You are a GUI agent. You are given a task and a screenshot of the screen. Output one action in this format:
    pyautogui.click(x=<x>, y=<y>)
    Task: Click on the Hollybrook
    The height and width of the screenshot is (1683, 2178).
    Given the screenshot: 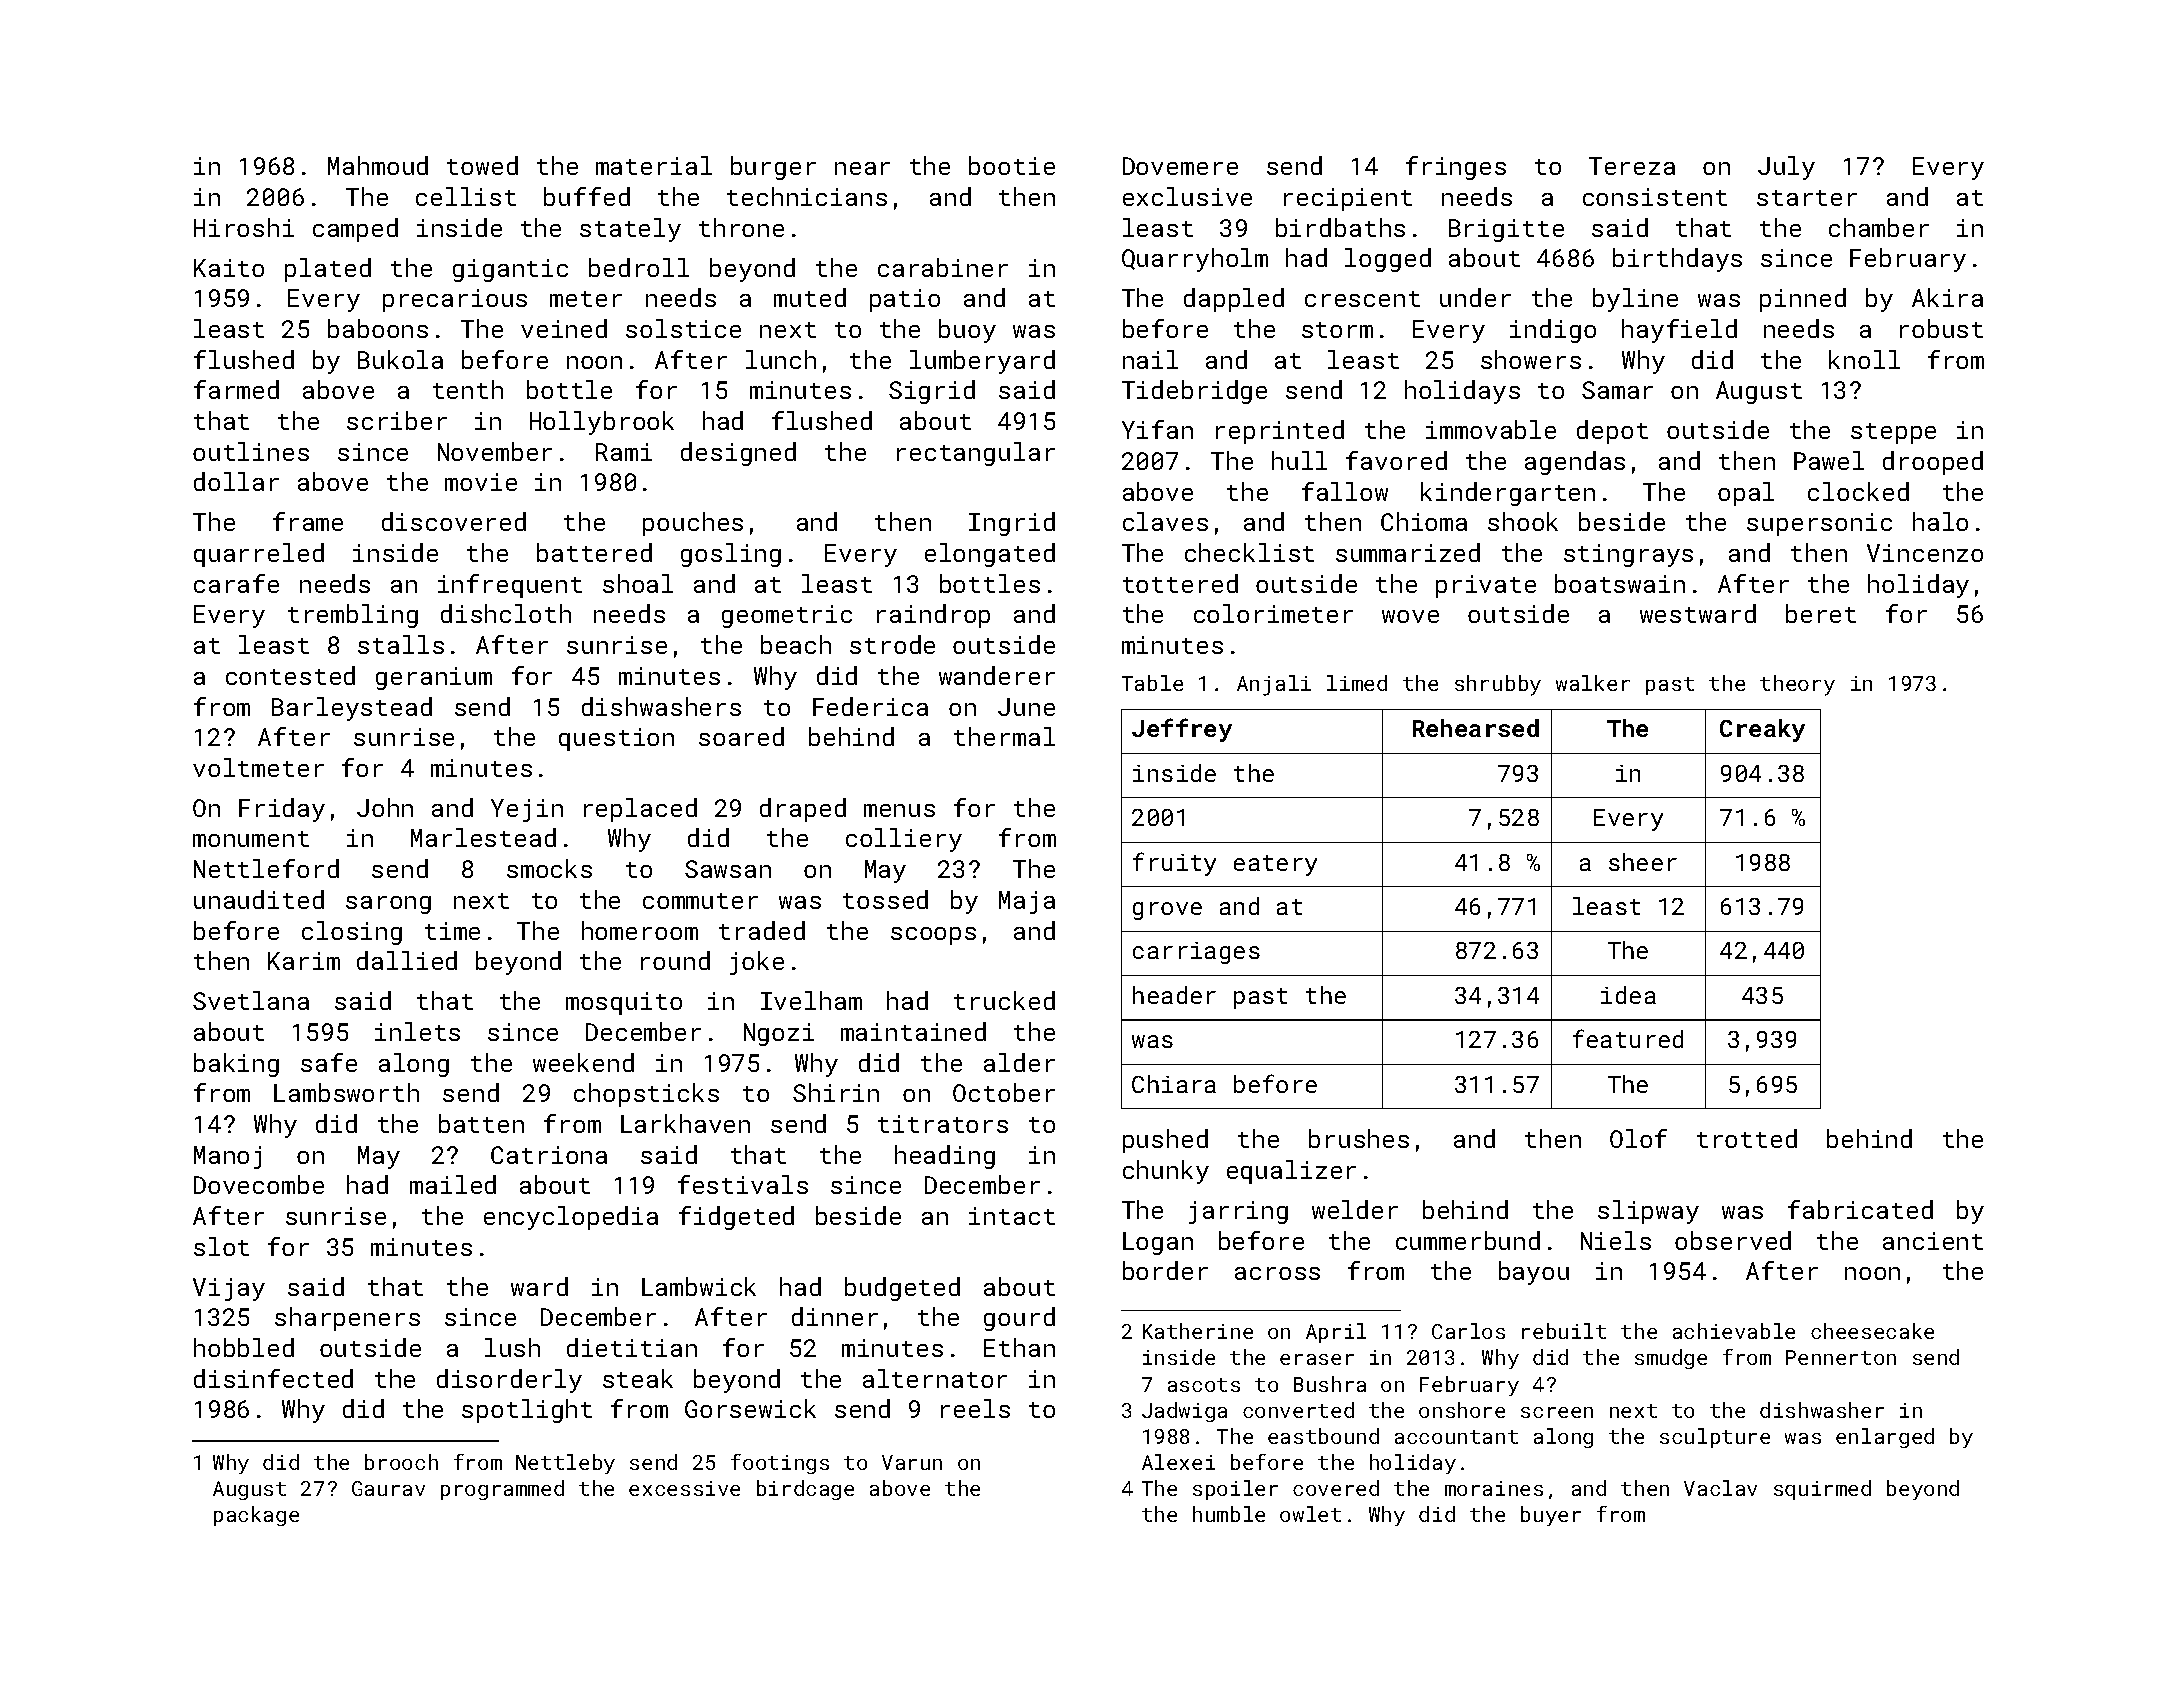 What is the action you would take?
    pyautogui.click(x=602, y=423)
